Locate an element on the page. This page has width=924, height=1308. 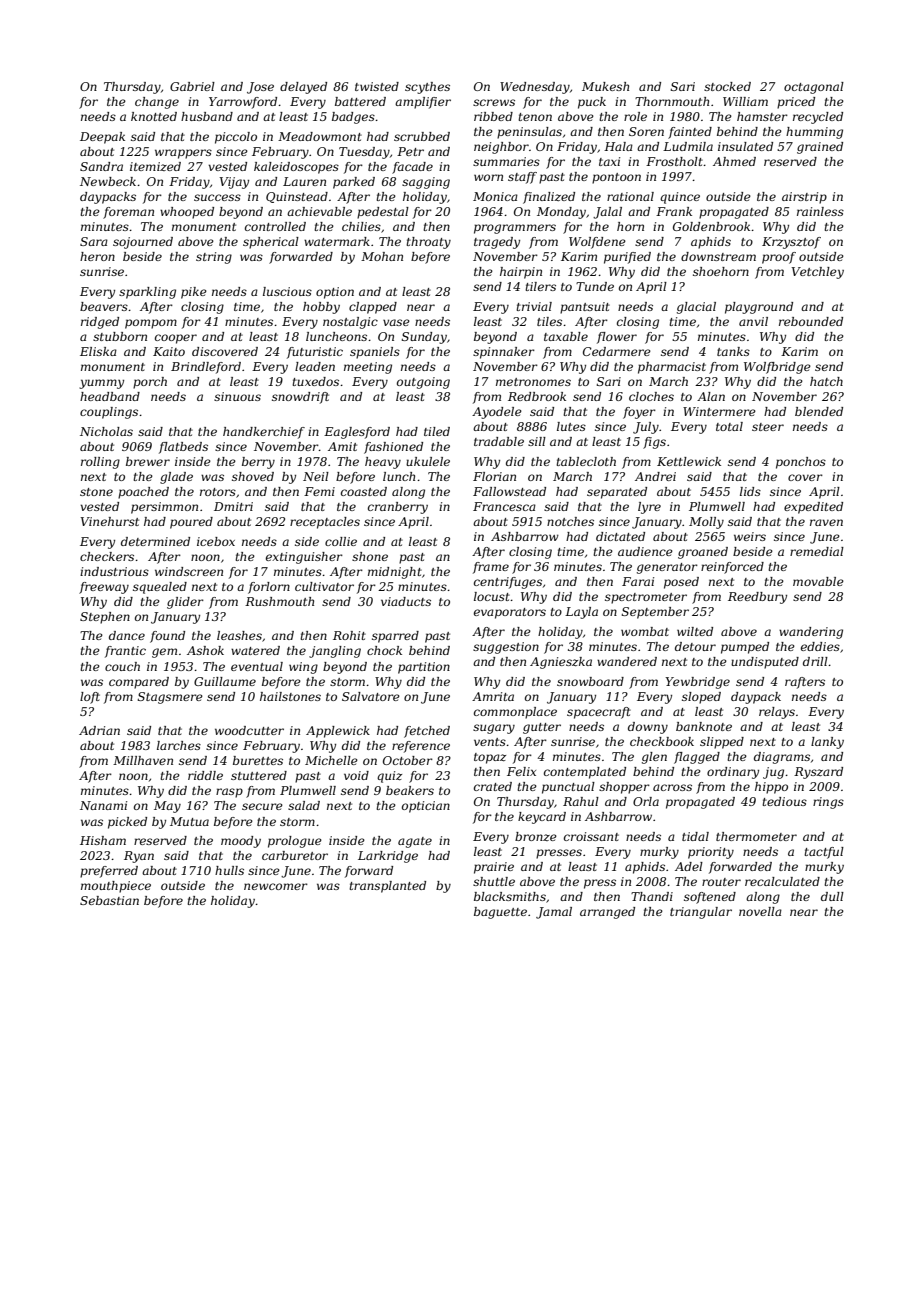
Sebastian is located at coordinates (109, 900).
